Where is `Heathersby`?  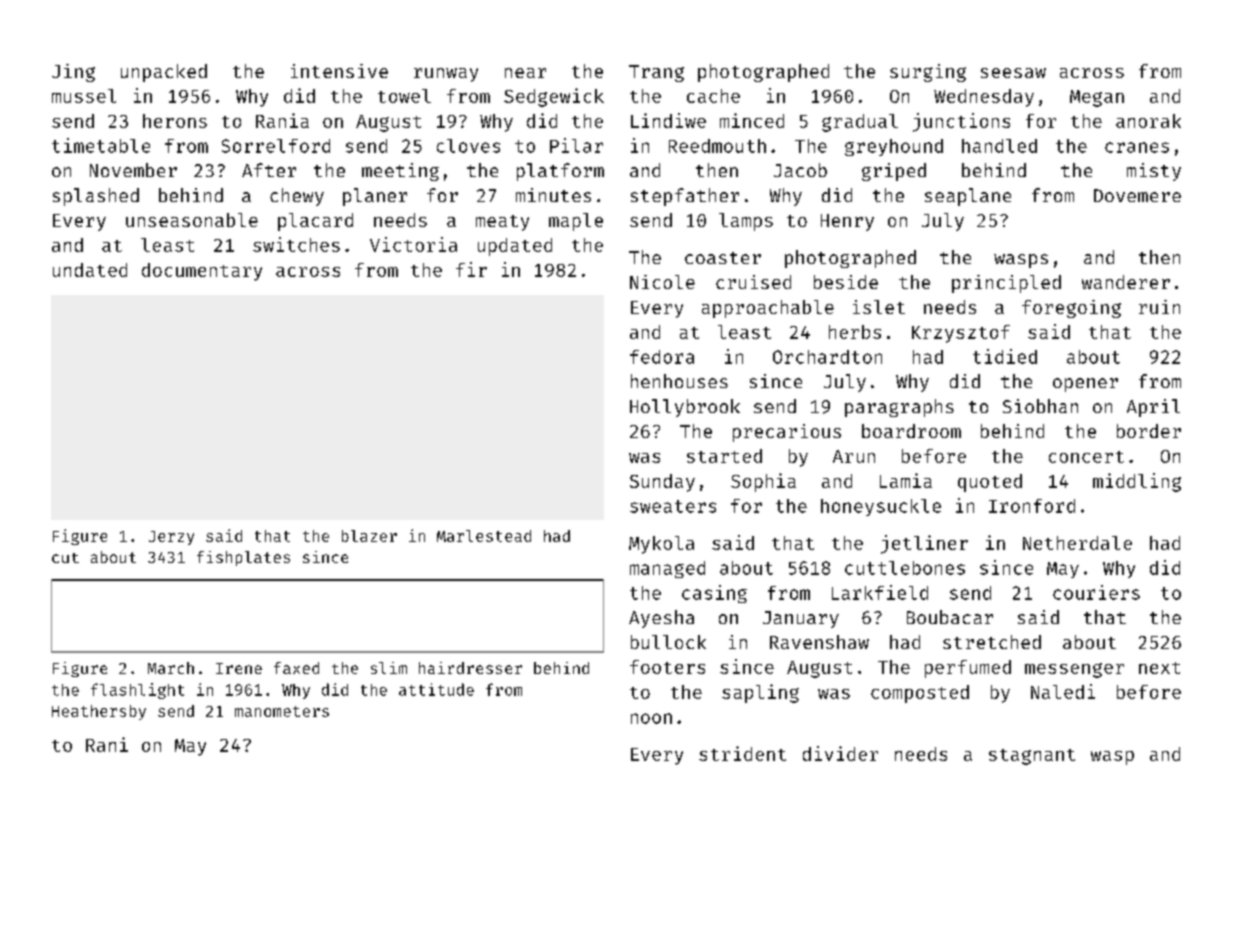 Heathersby is located at coordinates (99, 712).
